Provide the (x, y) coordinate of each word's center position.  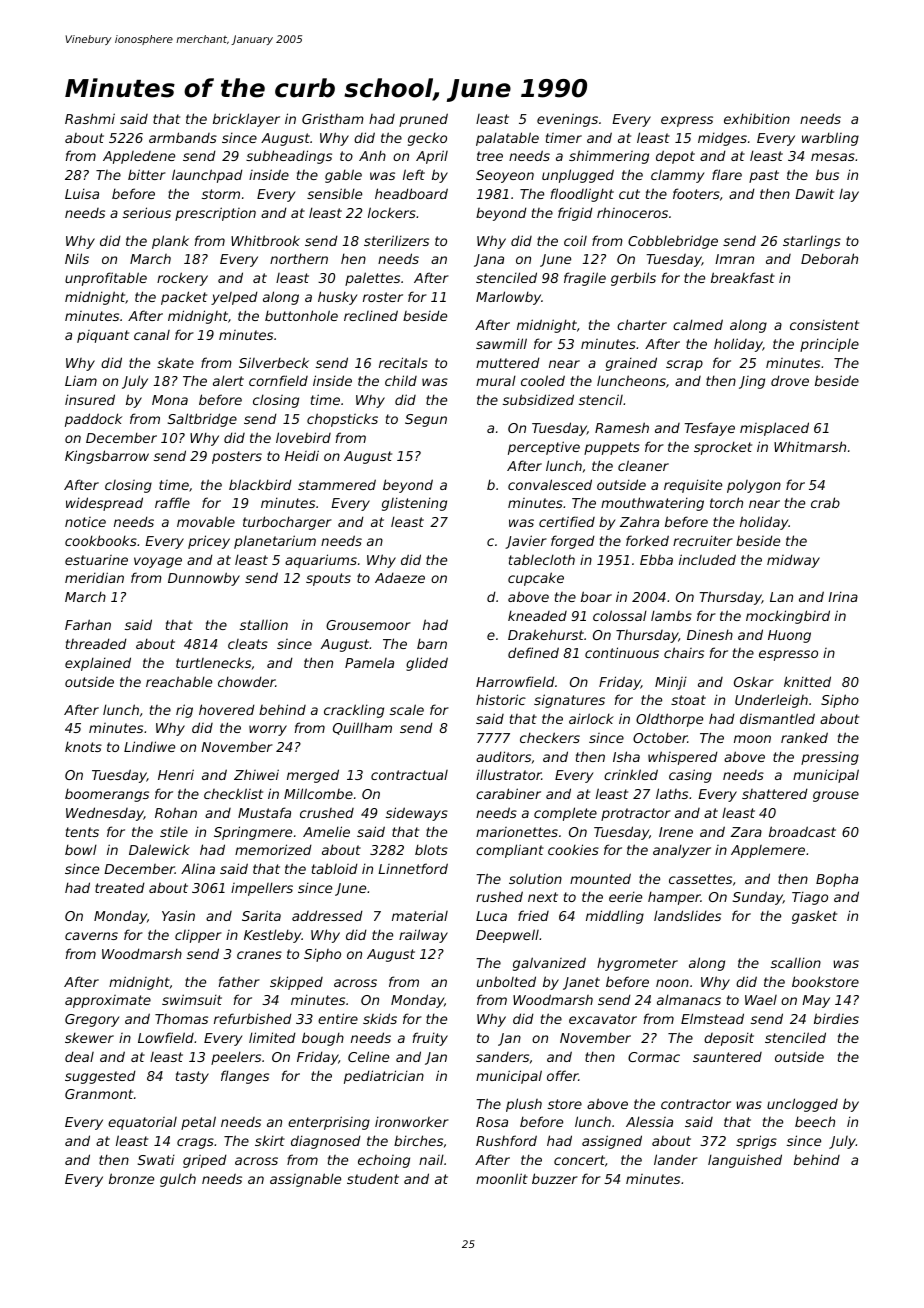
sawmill (501, 343)
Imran (734, 259)
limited (272, 1037)
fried (533, 915)
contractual (409, 775)
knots (83, 746)
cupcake (536, 579)
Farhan (88, 624)
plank (170, 242)
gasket (814, 917)
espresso (788, 655)
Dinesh (710, 634)
